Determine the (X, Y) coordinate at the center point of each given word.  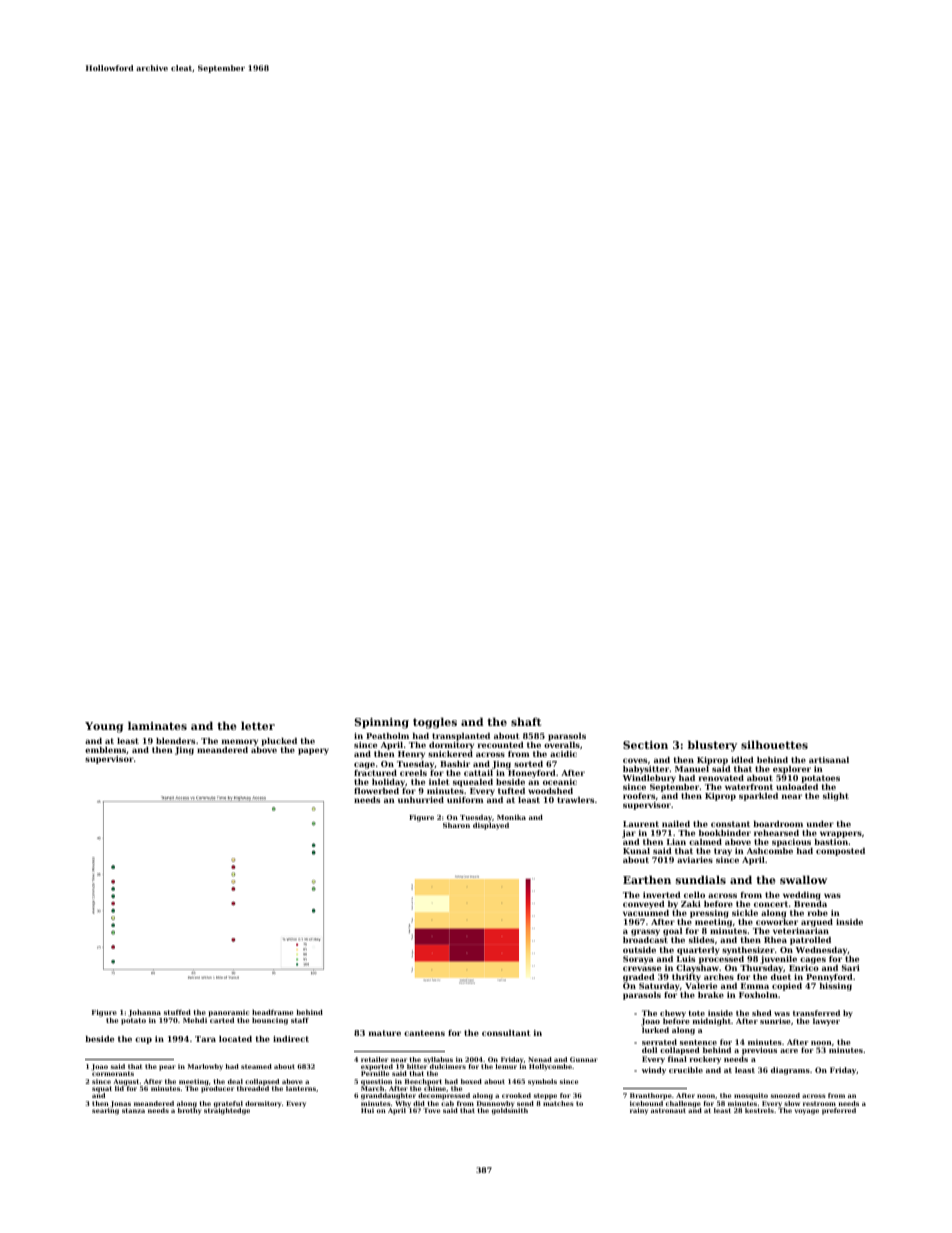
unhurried (421, 800)
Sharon (456, 825)
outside (639, 950)
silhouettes (774, 744)
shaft (526, 721)
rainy (639, 1111)
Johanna (144, 1013)
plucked (279, 742)
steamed (256, 1066)
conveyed (643, 905)
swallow (803, 879)
